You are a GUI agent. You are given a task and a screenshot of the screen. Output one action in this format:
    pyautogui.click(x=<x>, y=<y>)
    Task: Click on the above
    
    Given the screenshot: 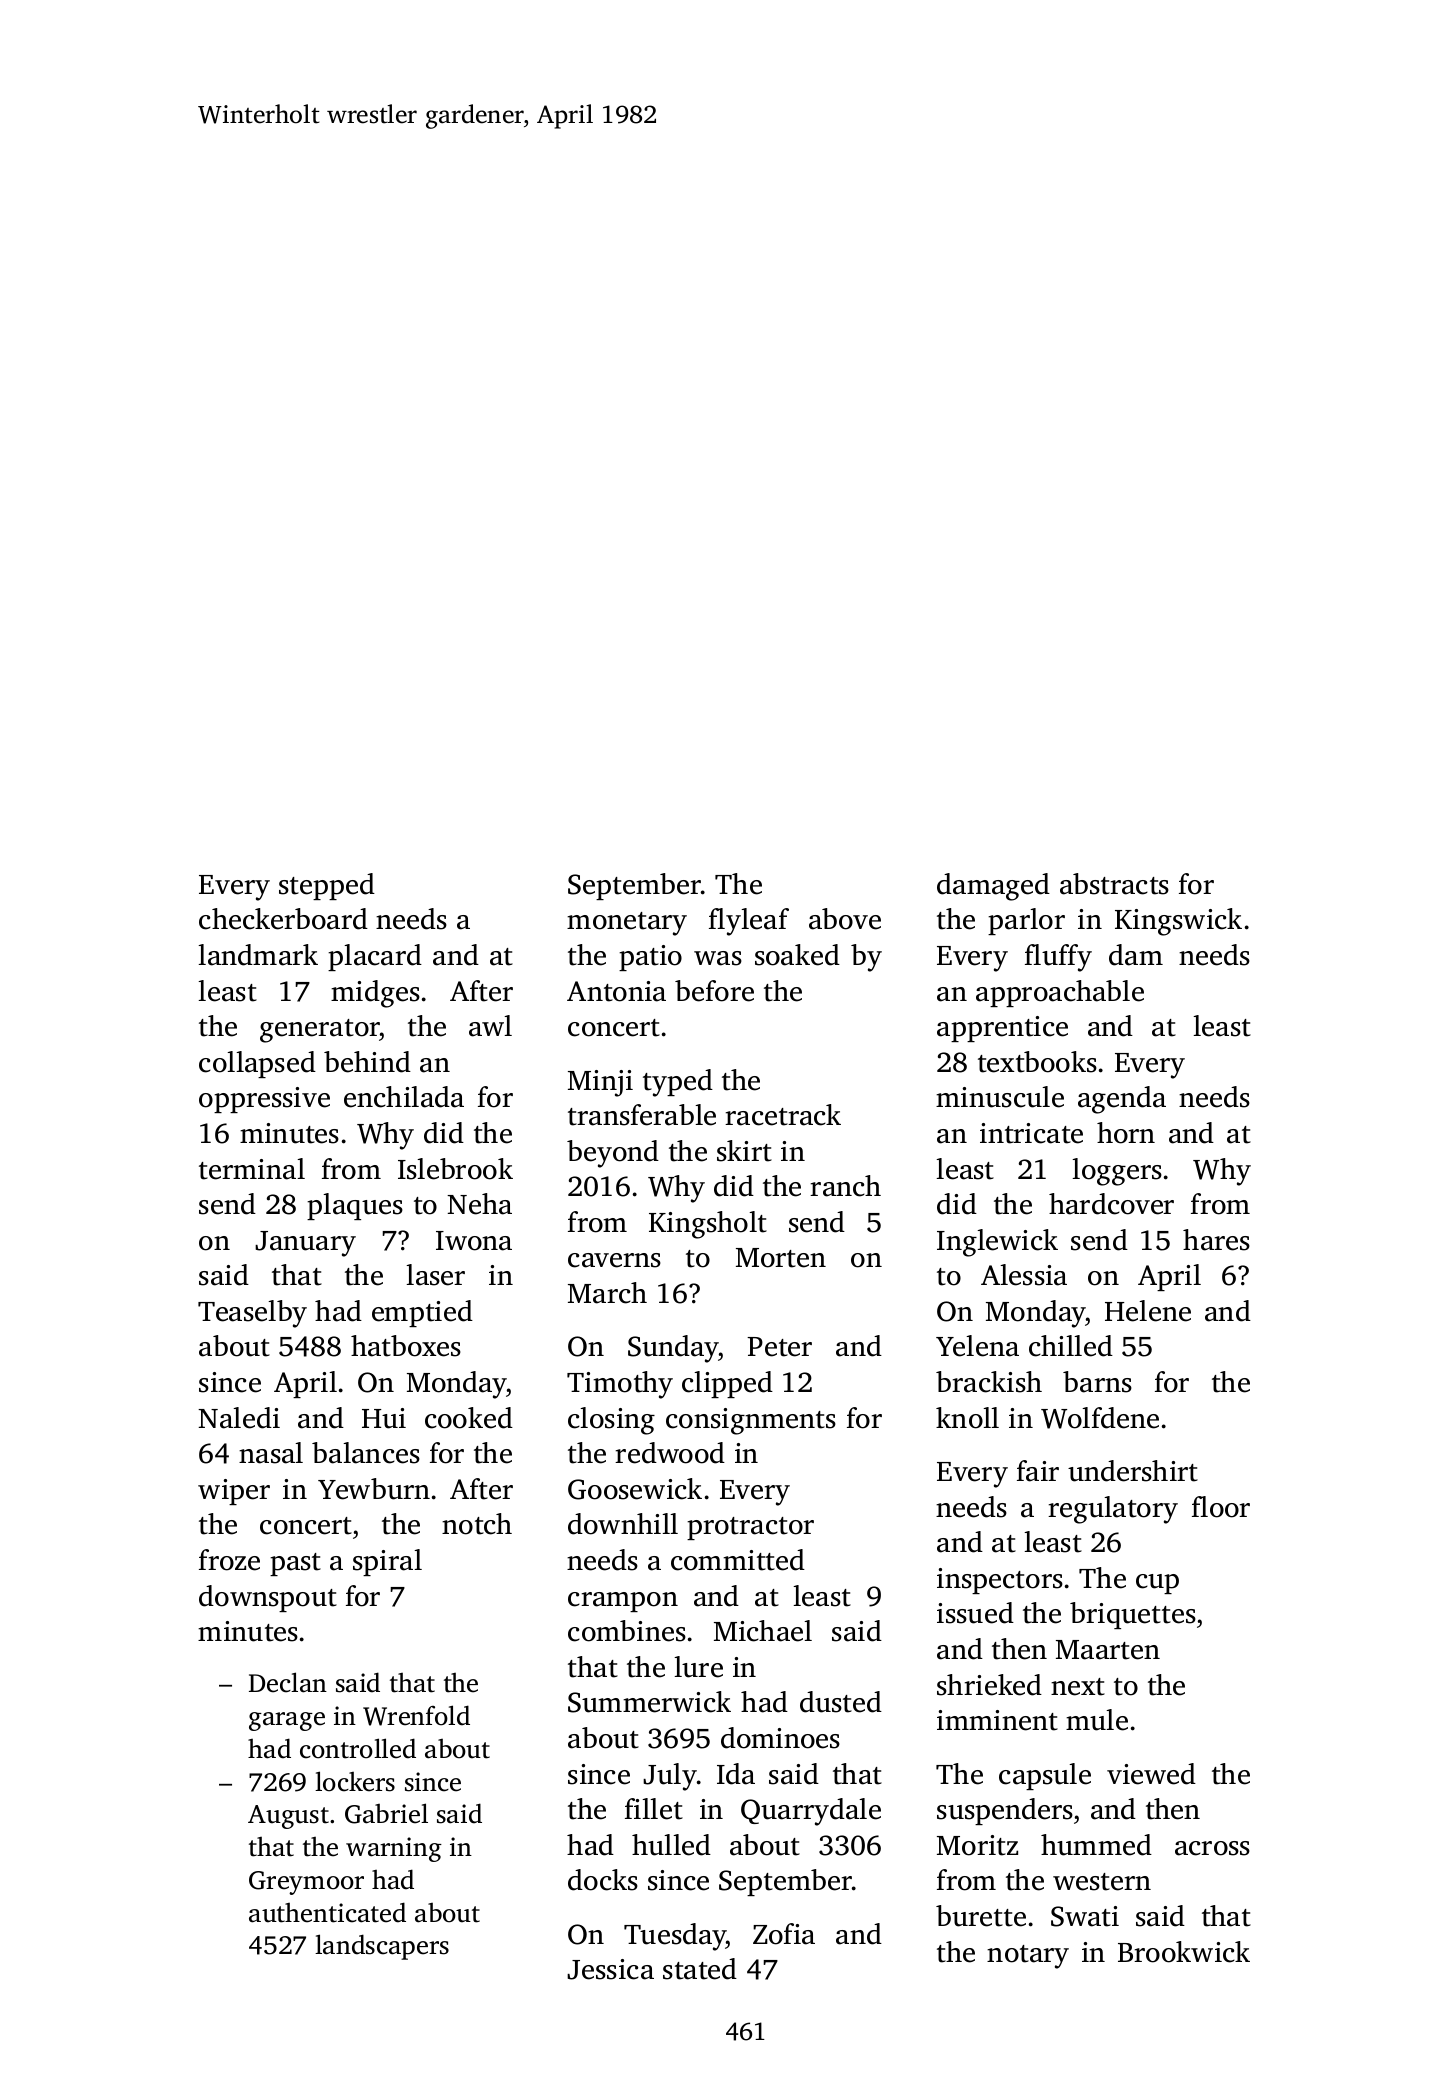 What is the action you would take?
    pyautogui.click(x=845, y=919)
